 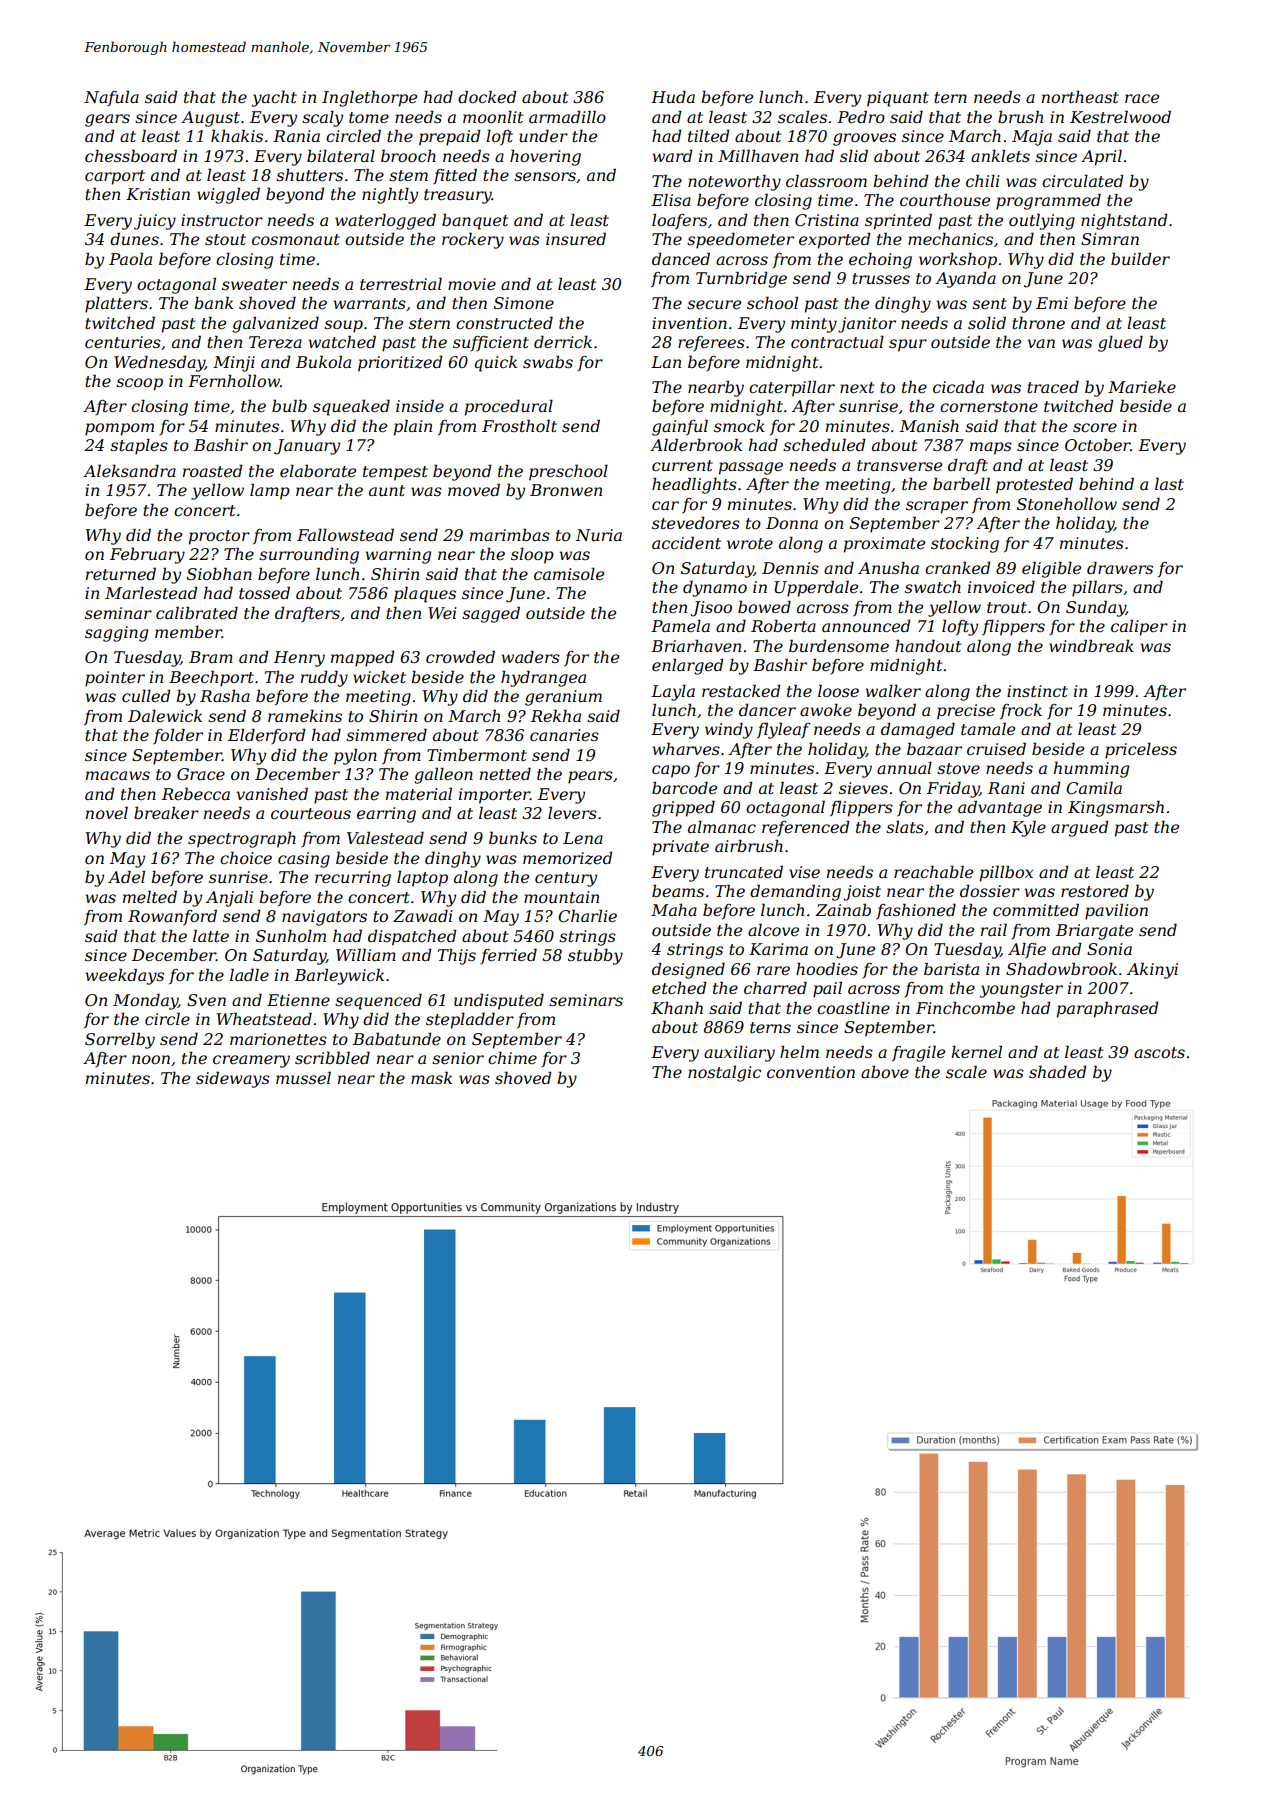 What do you see at coordinates (431, 1077) in the document?
I see `mask` at bounding box center [431, 1077].
